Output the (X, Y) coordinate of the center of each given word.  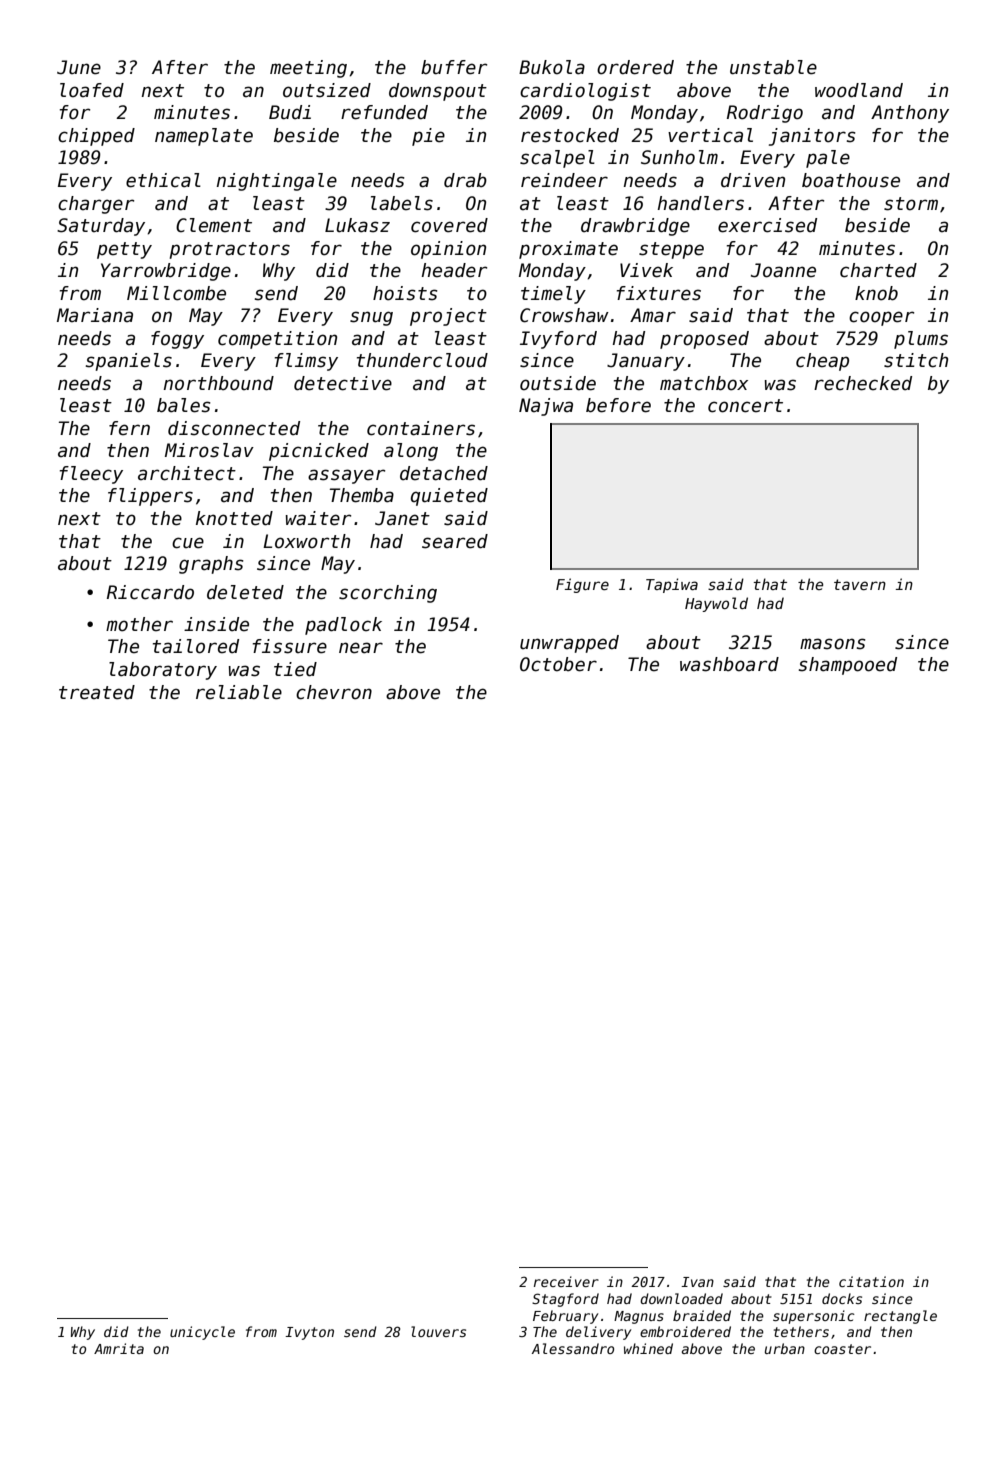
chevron (334, 692)
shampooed (847, 666)
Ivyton (309, 1333)
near (361, 648)
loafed (92, 90)
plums (921, 340)
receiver (566, 1281)
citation (871, 1281)
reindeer (564, 180)
